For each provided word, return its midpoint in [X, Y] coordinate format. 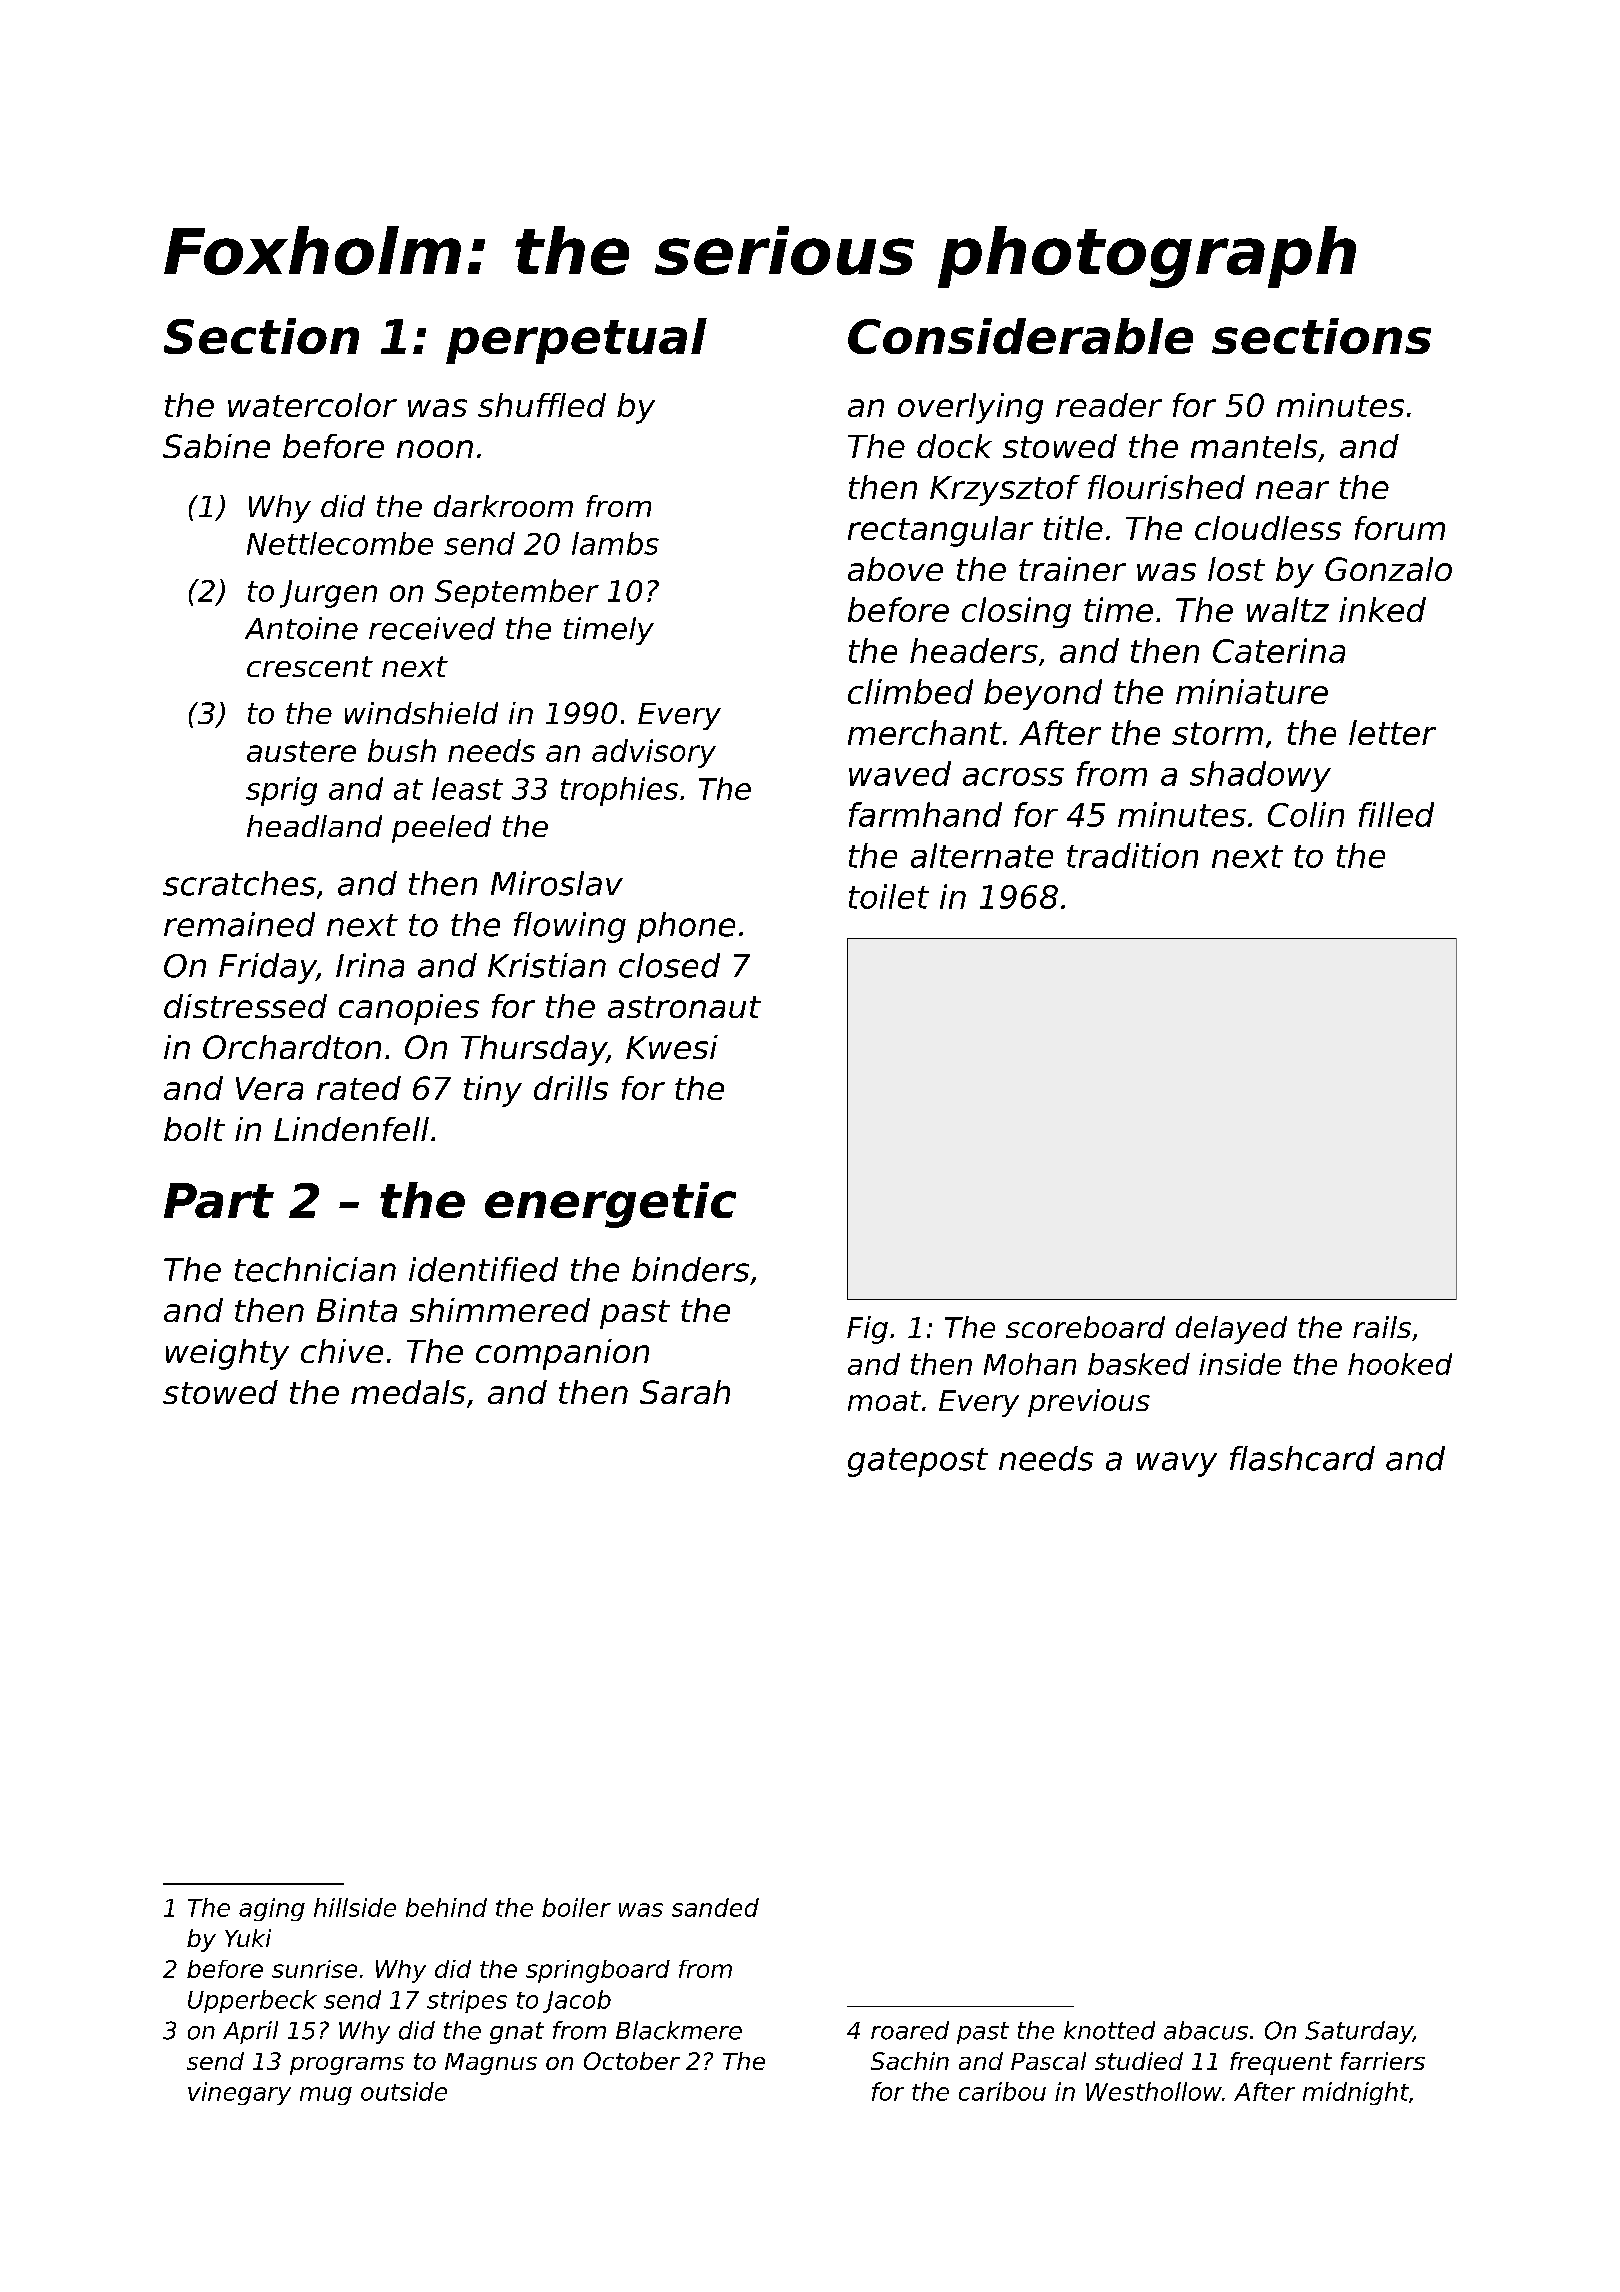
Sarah [685, 1392]
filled [1396, 814]
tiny [493, 1091]
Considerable [1020, 336]
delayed [1231, 1330]
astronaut [684, 1007]
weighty [227, 1354]
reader [1109, 405]
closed [669, 965]
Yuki [248, 1938]
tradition [1132, 855]
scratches [239, 883]
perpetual [576, 341]
